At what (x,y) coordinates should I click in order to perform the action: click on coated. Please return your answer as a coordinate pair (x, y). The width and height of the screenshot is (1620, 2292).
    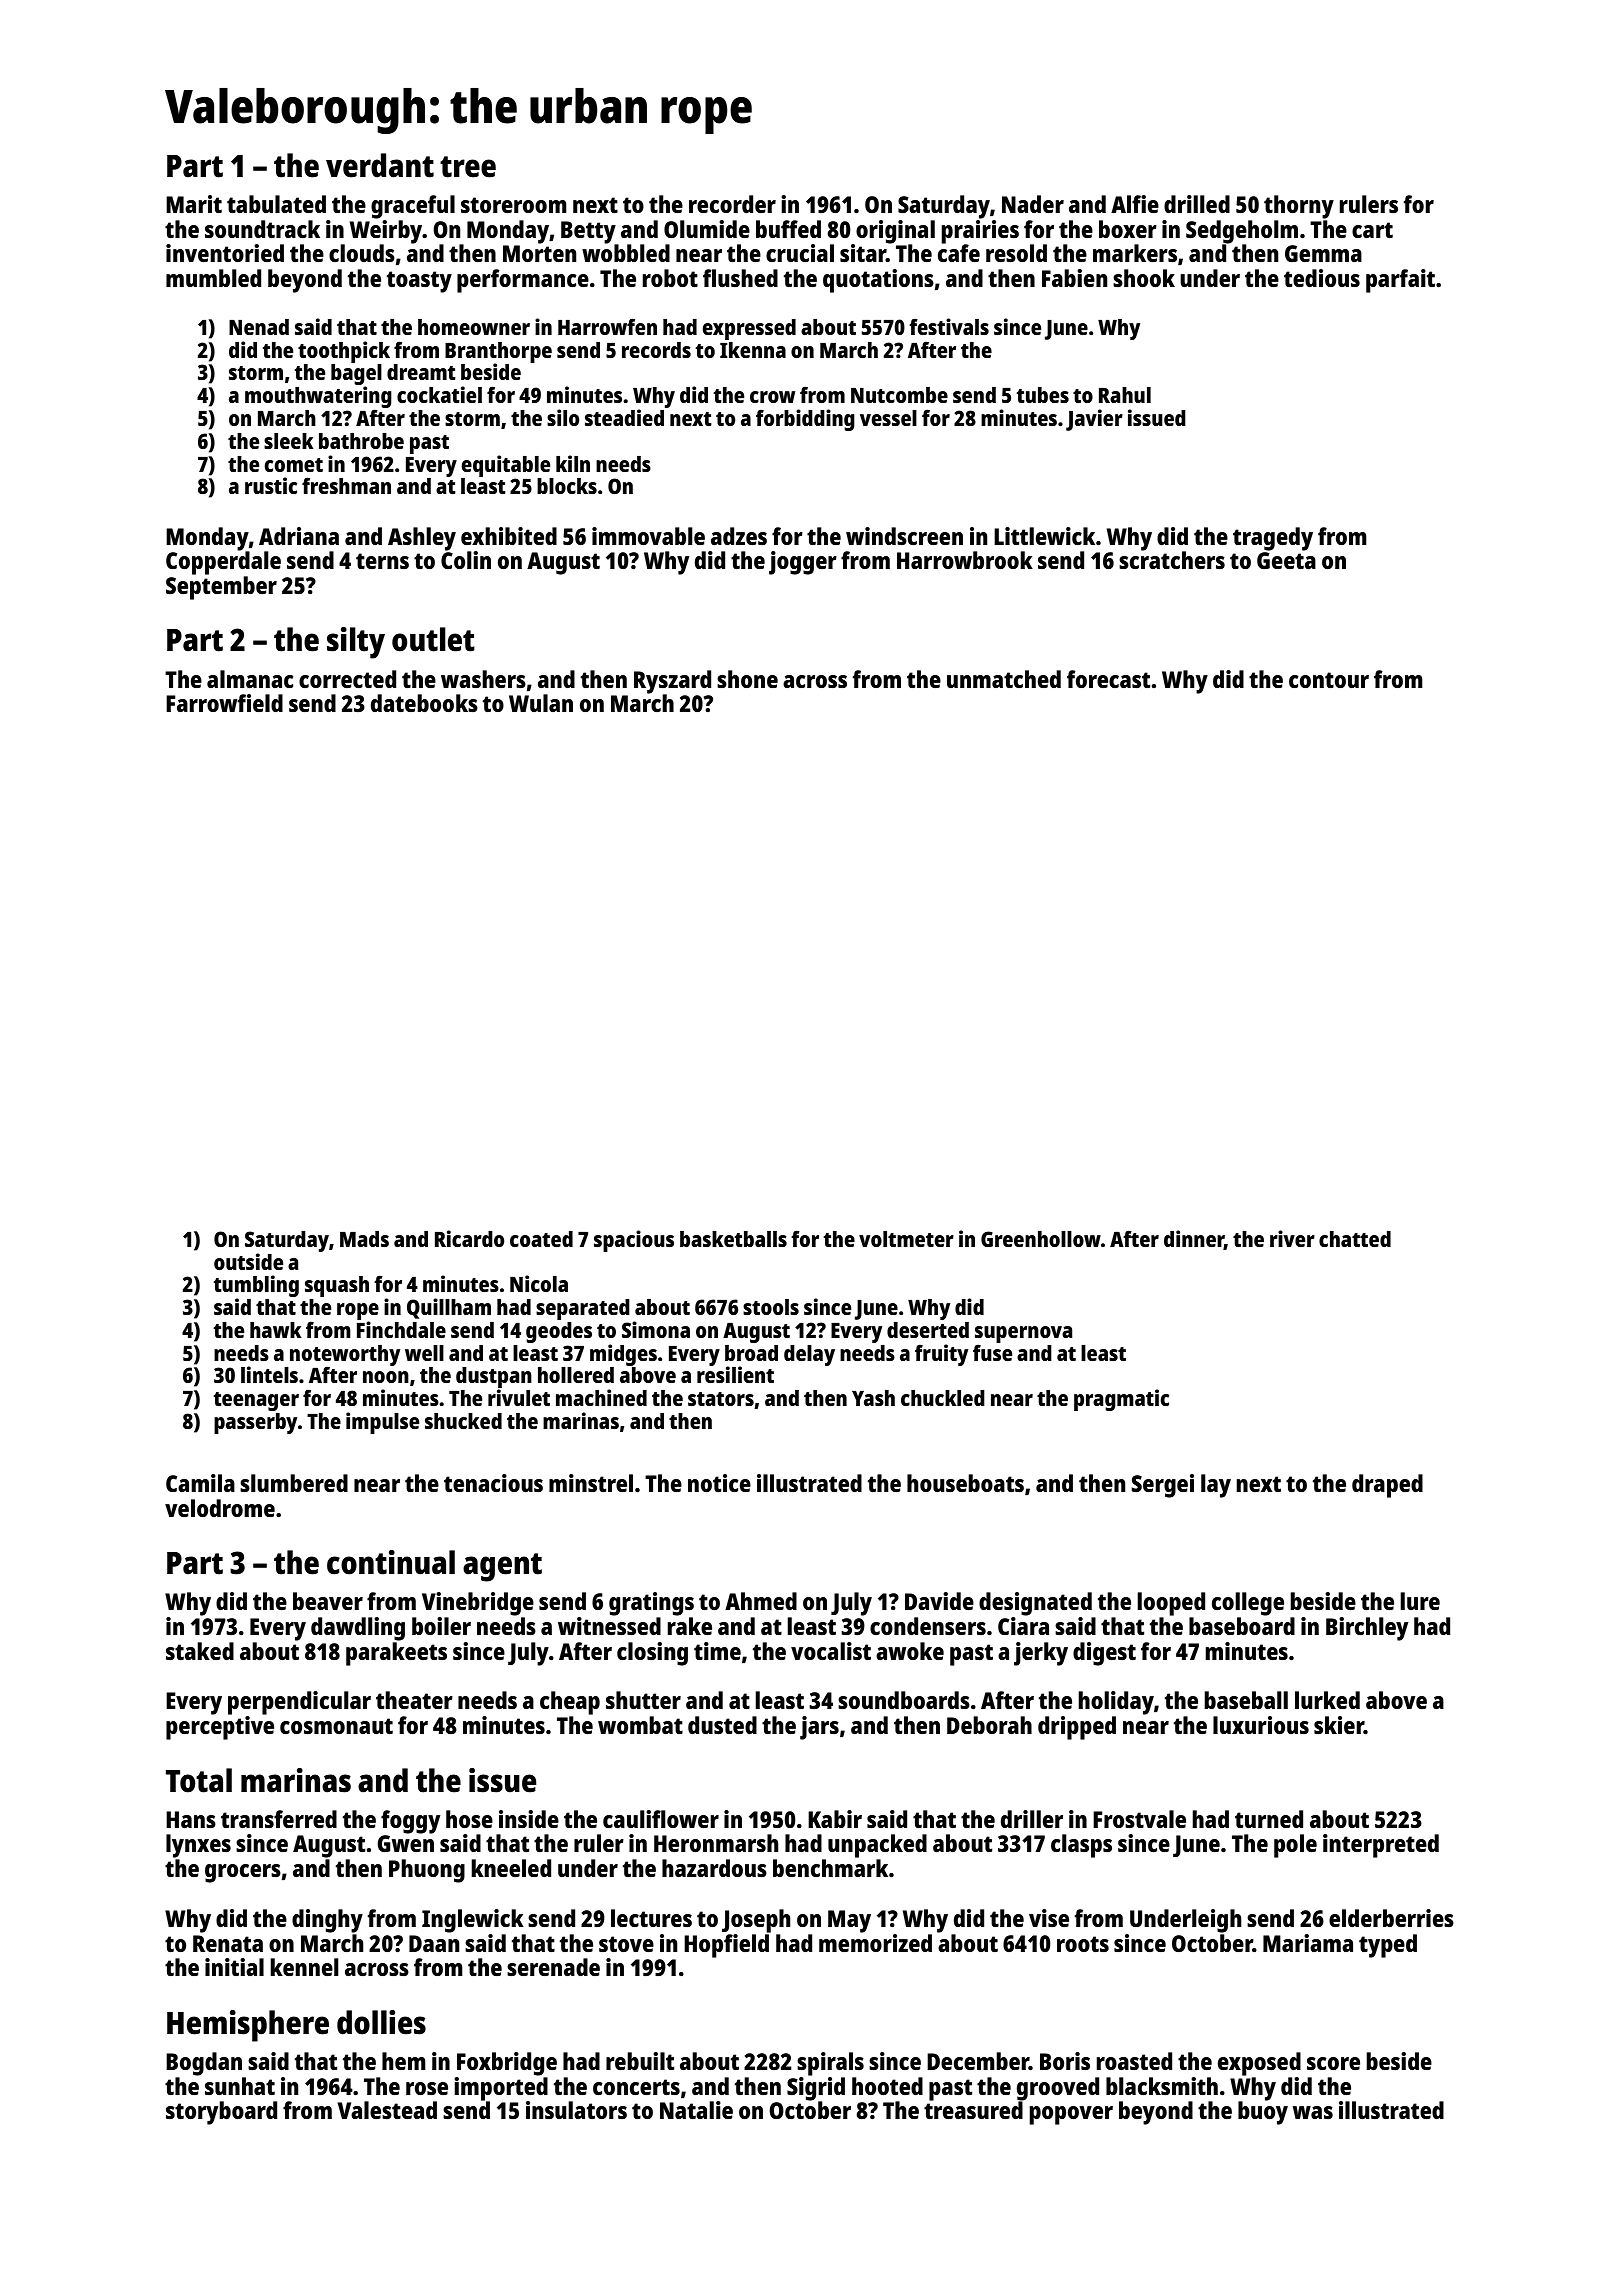
    Looking at the image, I should click on (541, 1239).
